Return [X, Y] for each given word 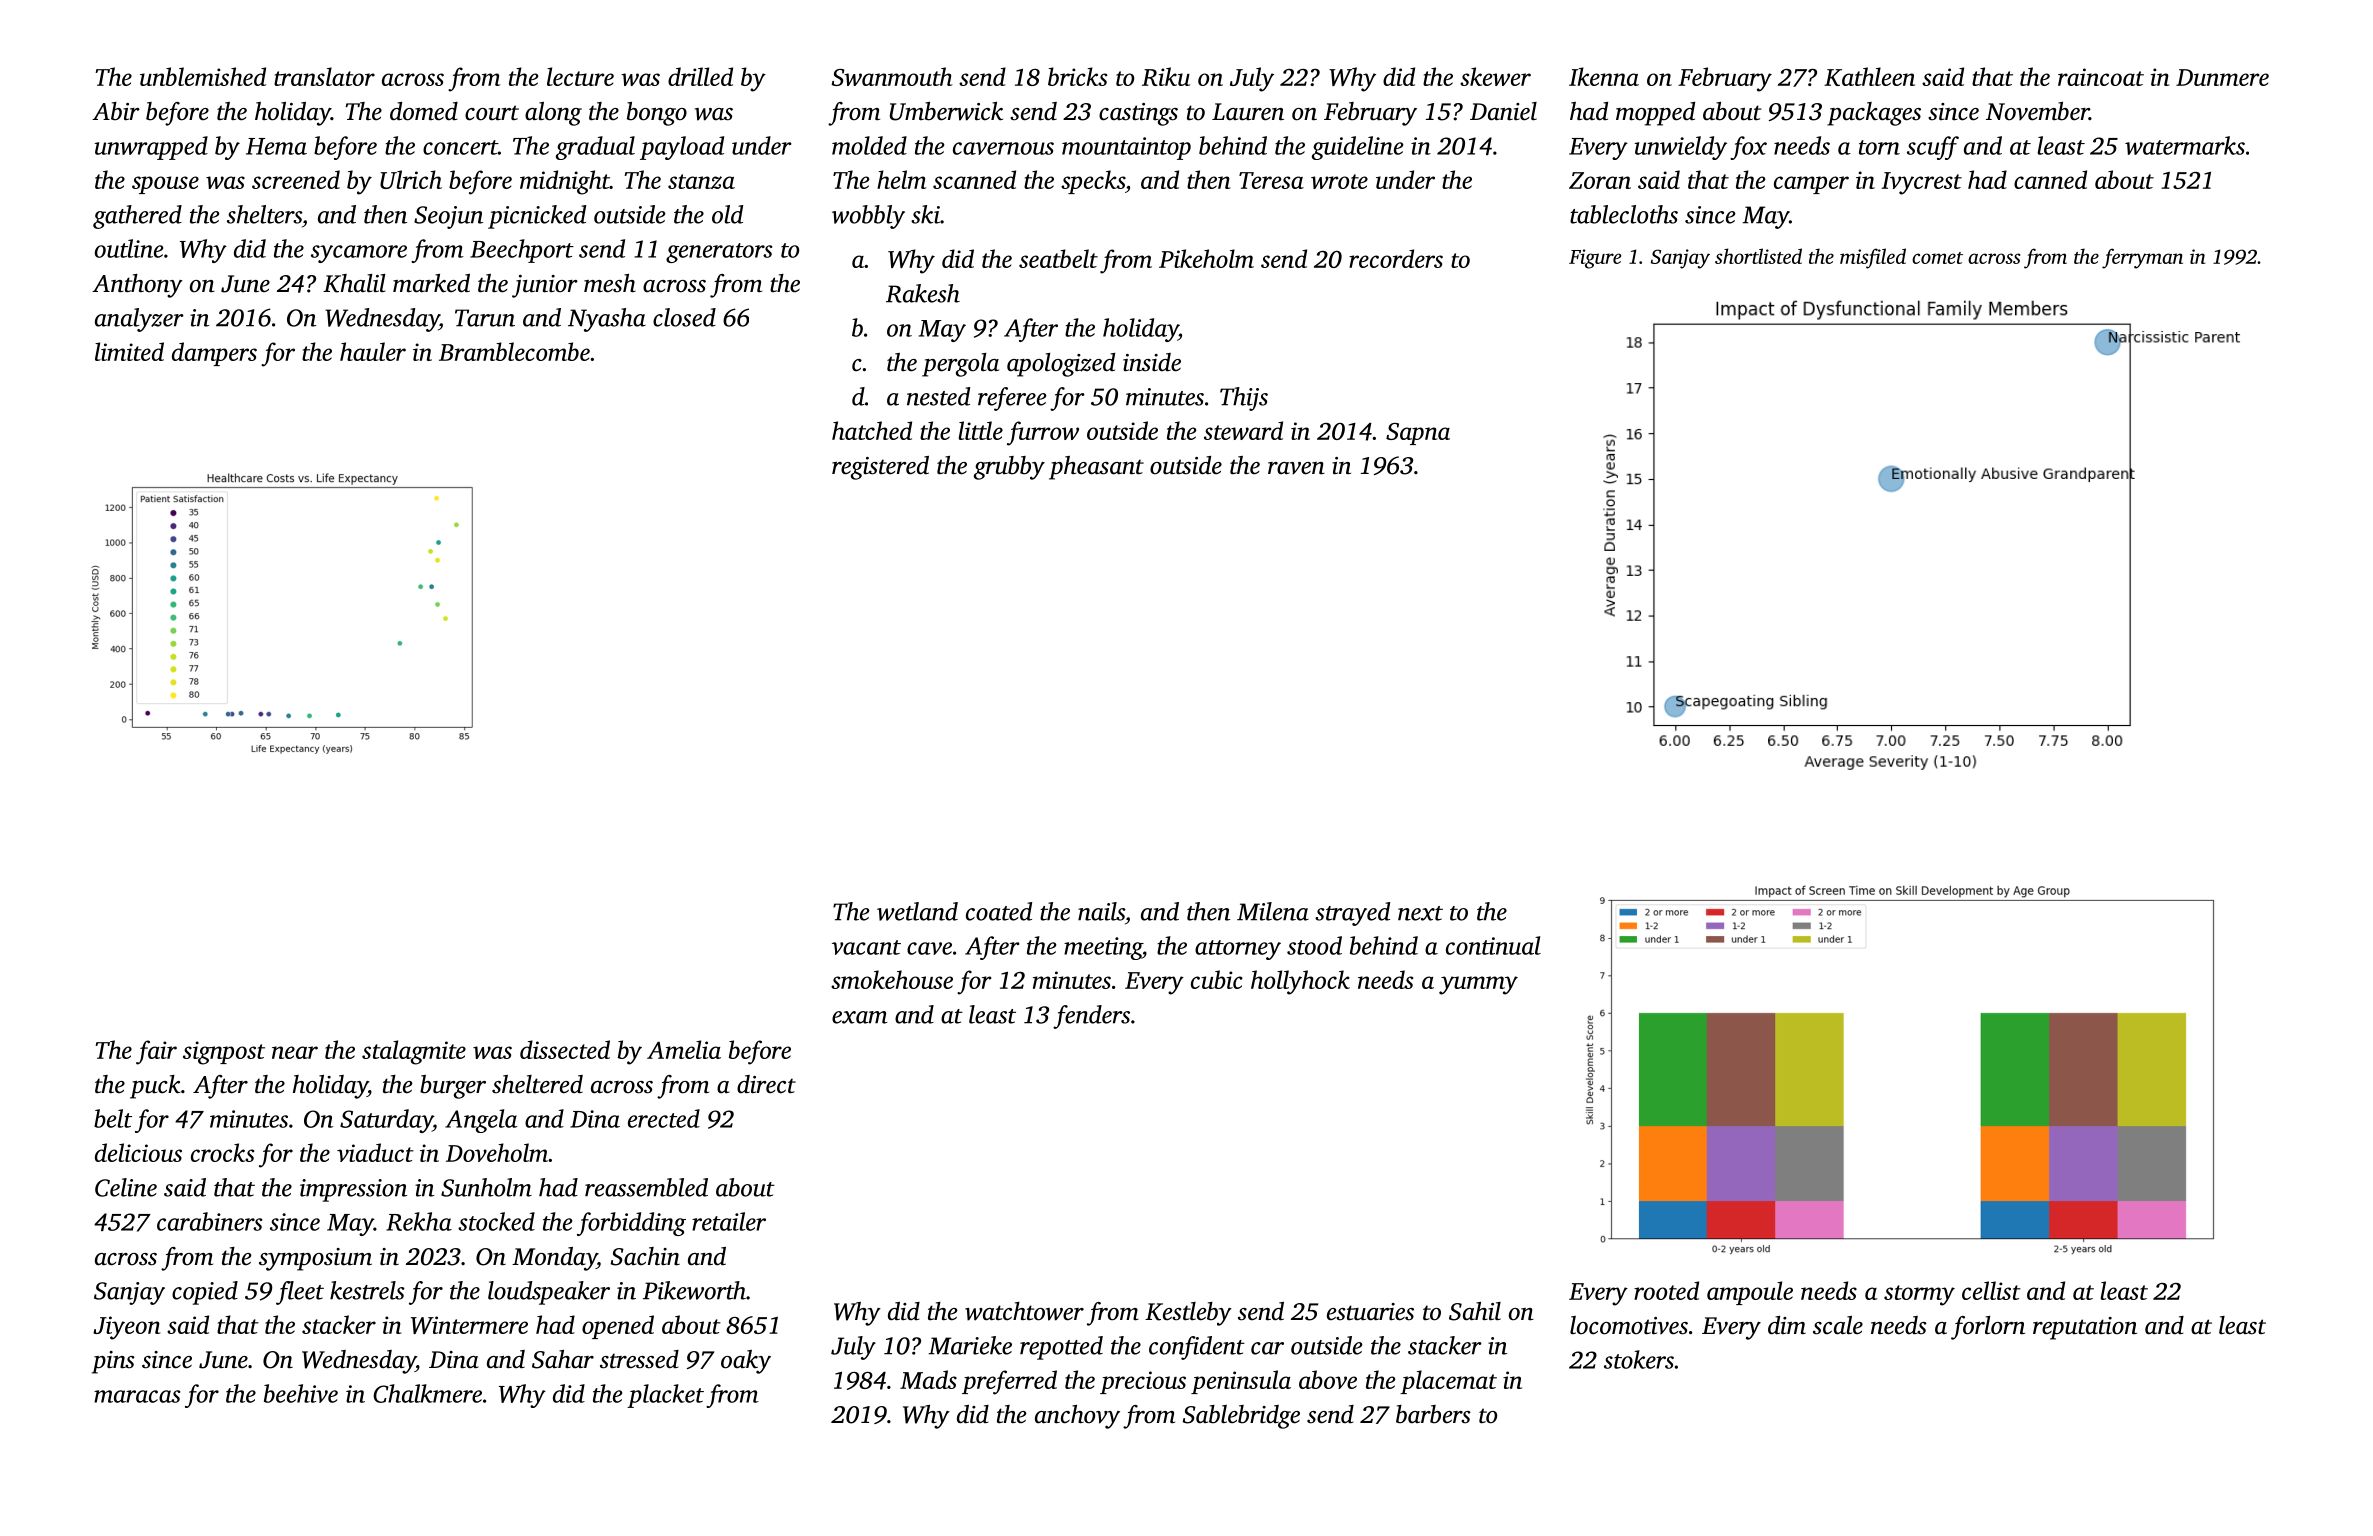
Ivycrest [1921, 183]
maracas [137, 1396]
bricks [1077, 76]
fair [156, 1052]
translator [324, 76]
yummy [1478, 985]
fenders [1091, 1017]
